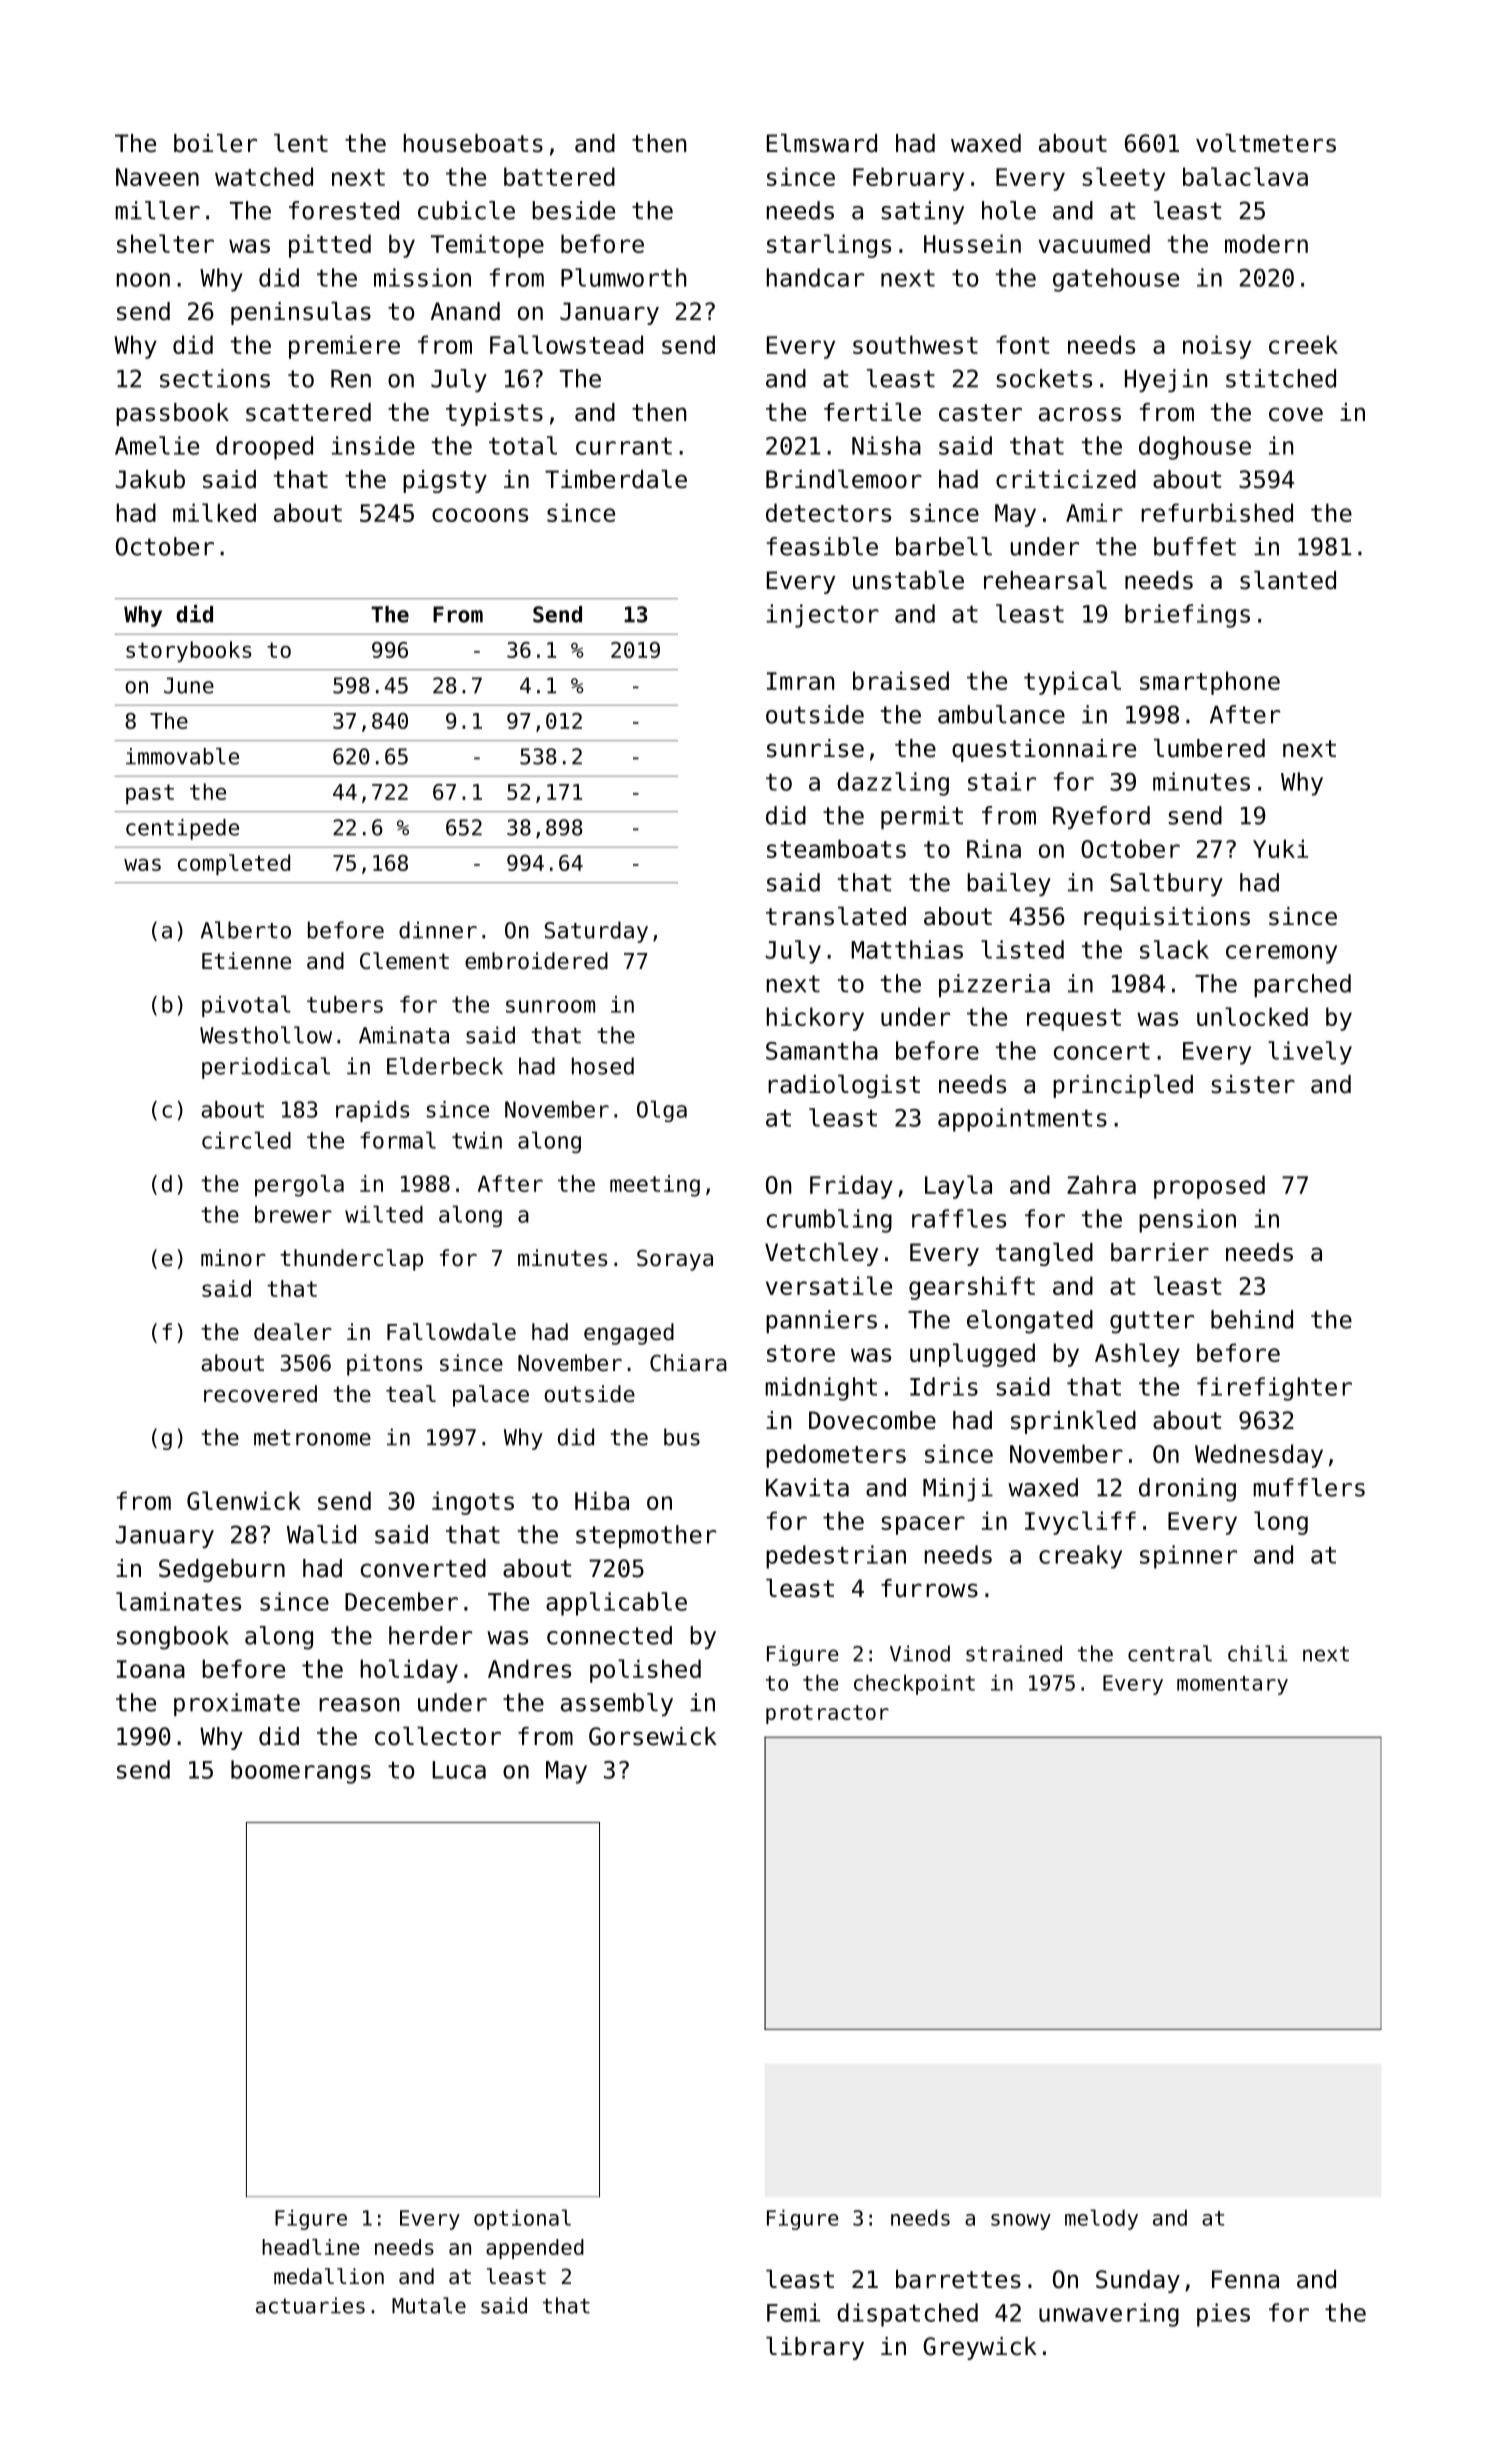  I want to click on Mutale, so click(429, 2305).
